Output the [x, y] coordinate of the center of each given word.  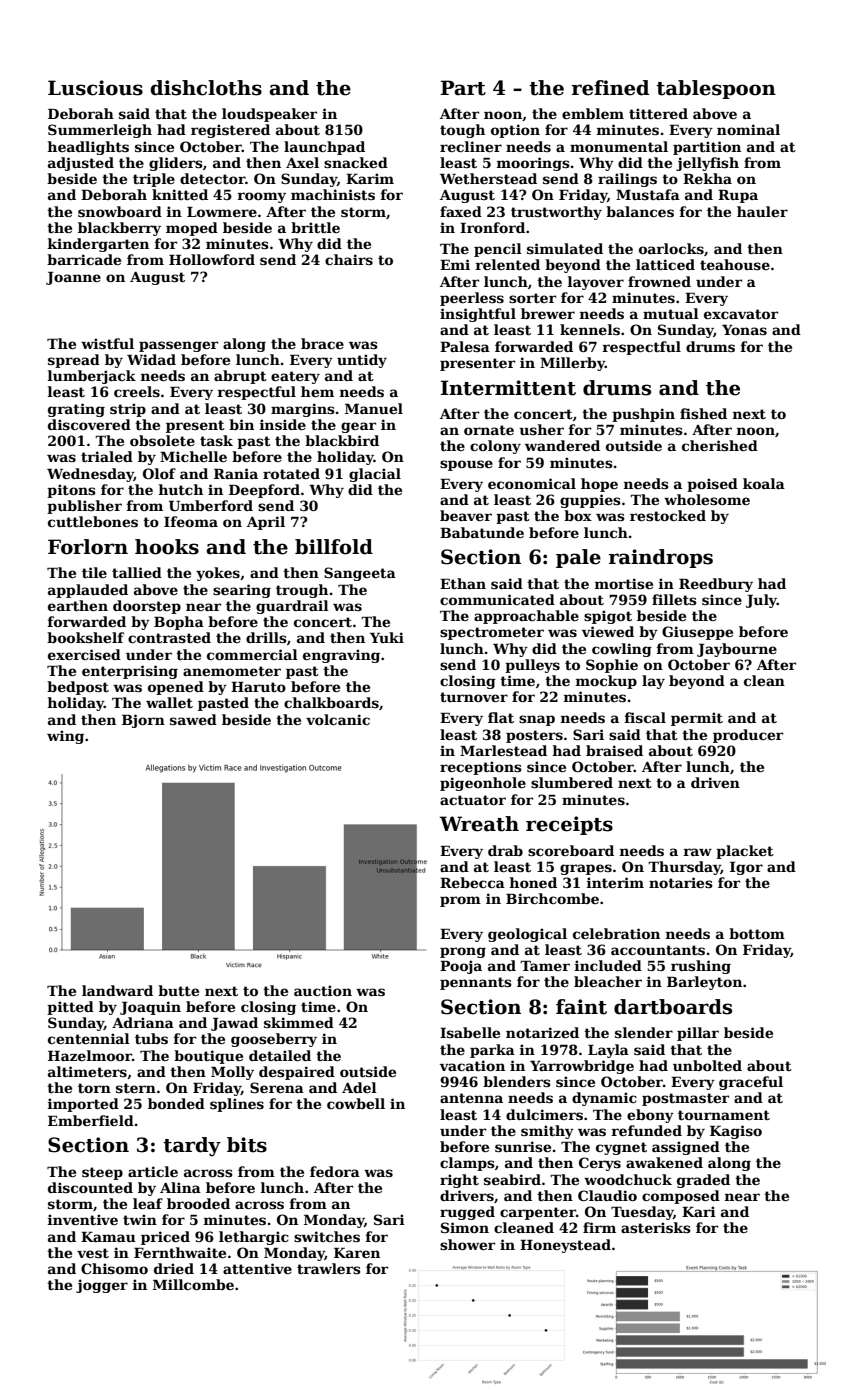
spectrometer [492, 633]
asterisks [656, 1227]
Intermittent [508, 388]
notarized [542, 1032]
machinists [333, 194]
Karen [357, 1253]
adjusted [81, 164]
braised [614, 750]
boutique [208, 1057]
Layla [608, 1051]
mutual [671, 313]
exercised [84, 654]
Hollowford [212, 259]
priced [165, 1238]
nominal [748, 129]
